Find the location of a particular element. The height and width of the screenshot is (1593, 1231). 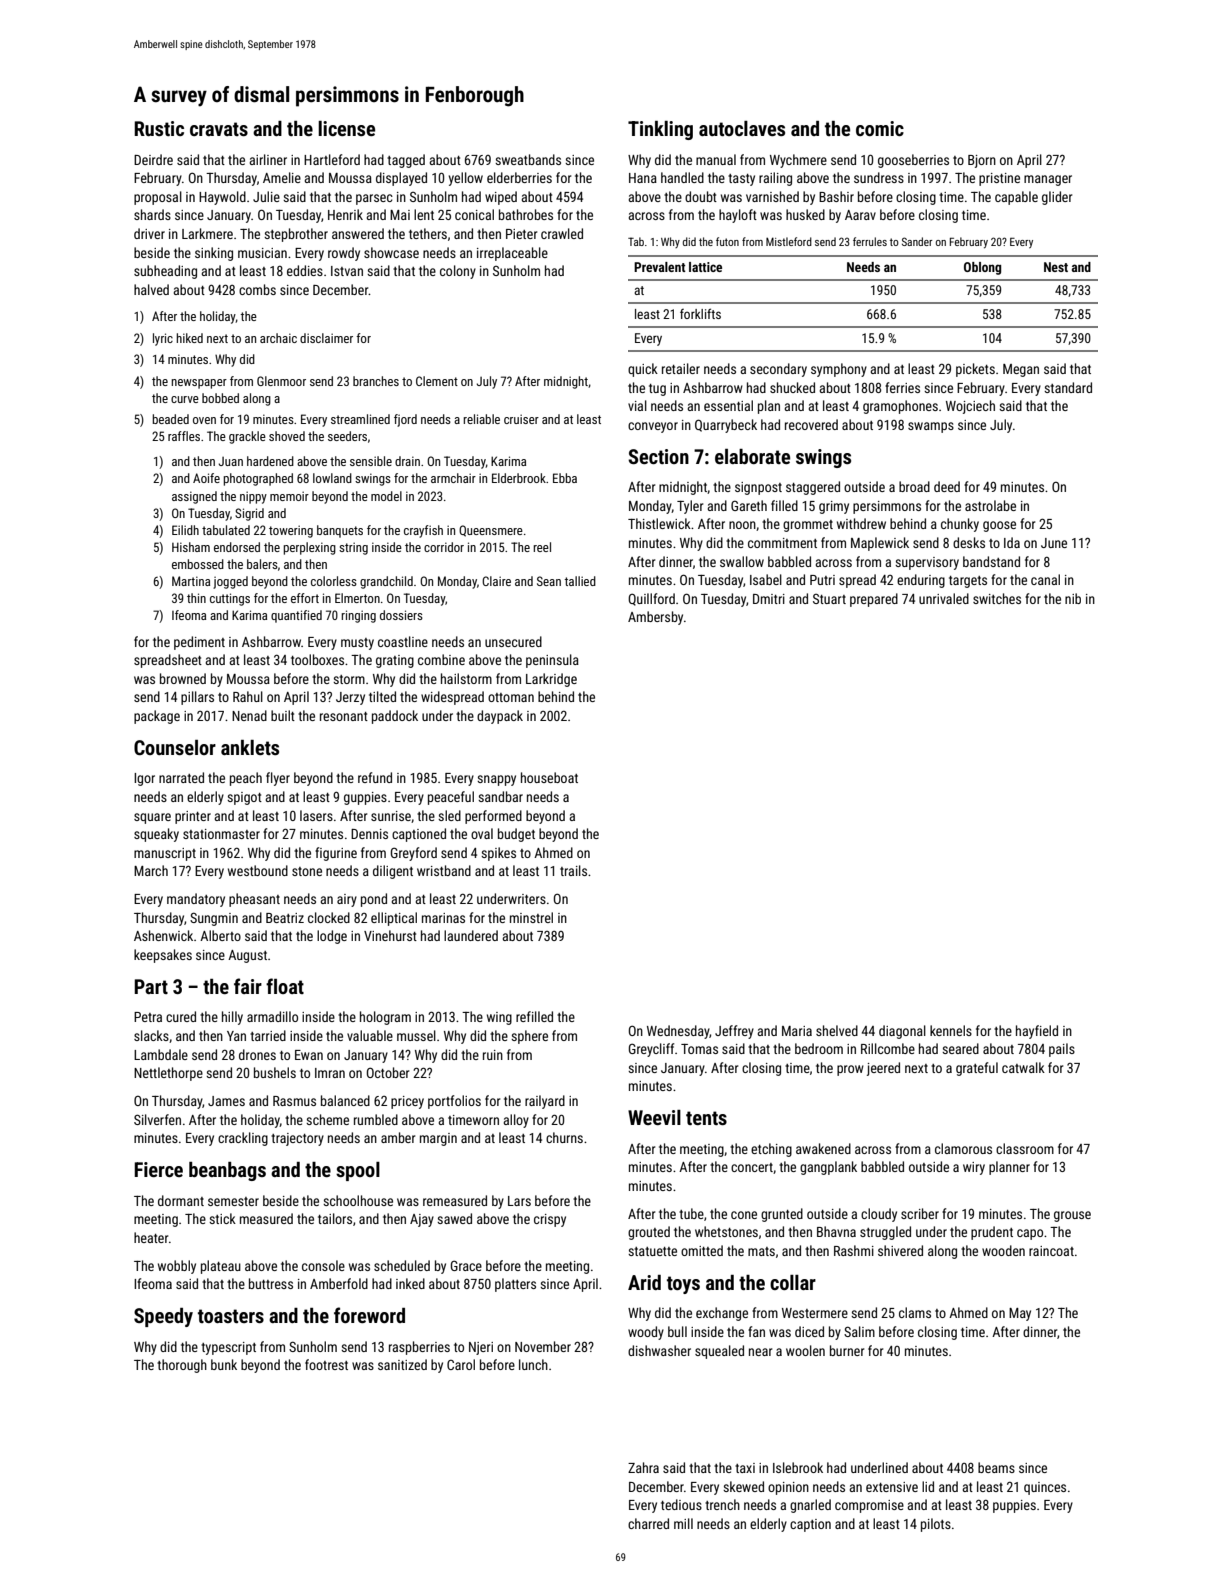

collar is located at coordinates (793, 1282).
